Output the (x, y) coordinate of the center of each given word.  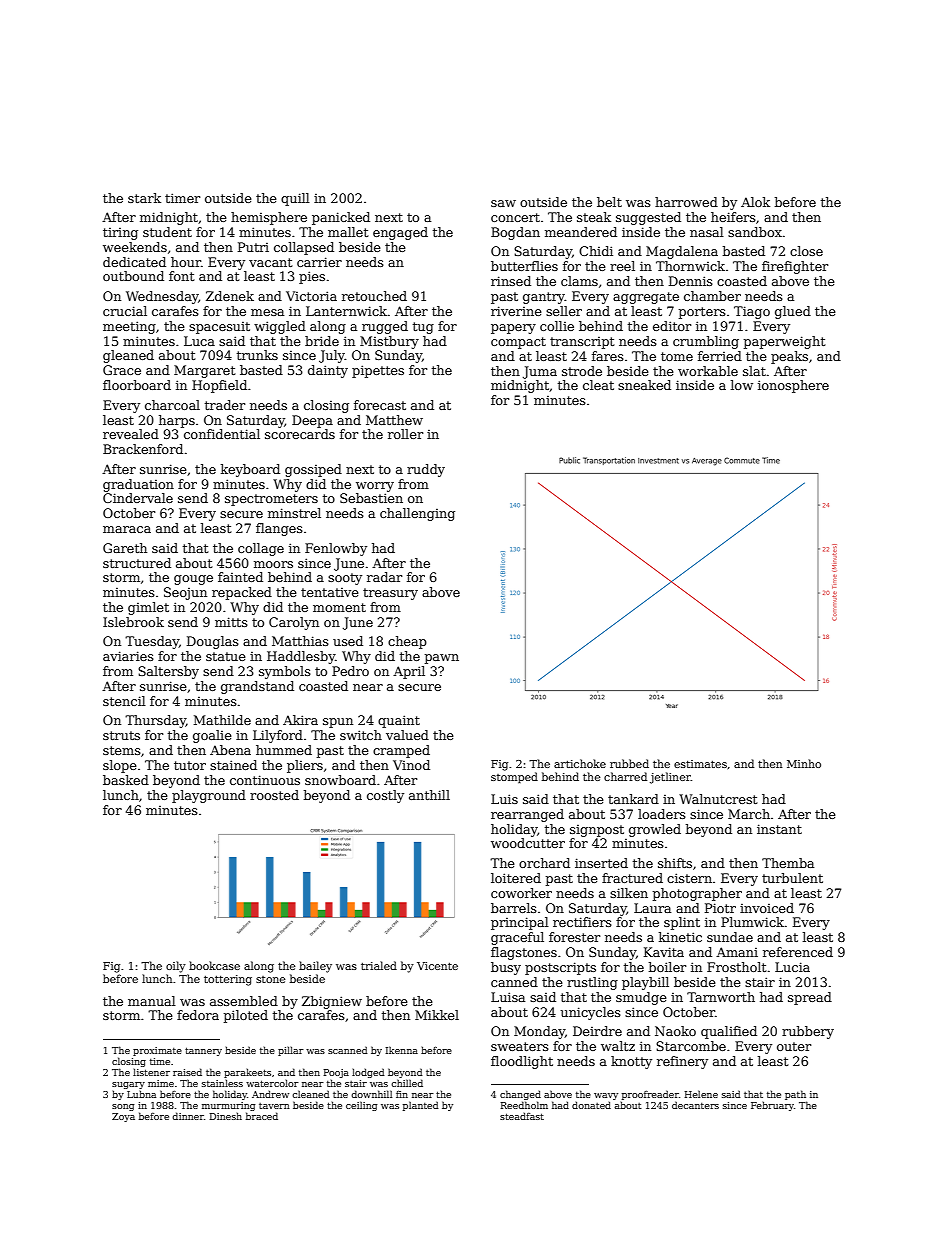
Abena (230, 750)
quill (295, 199)
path (795, 1095)
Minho (804, 763)
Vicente (437, 966)
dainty (328, 371)
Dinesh (226, 1116)
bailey (315, 967)
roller (405, 434)
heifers (733, 217)
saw (503, 203)
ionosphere (793, 386)
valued (407, 735)
